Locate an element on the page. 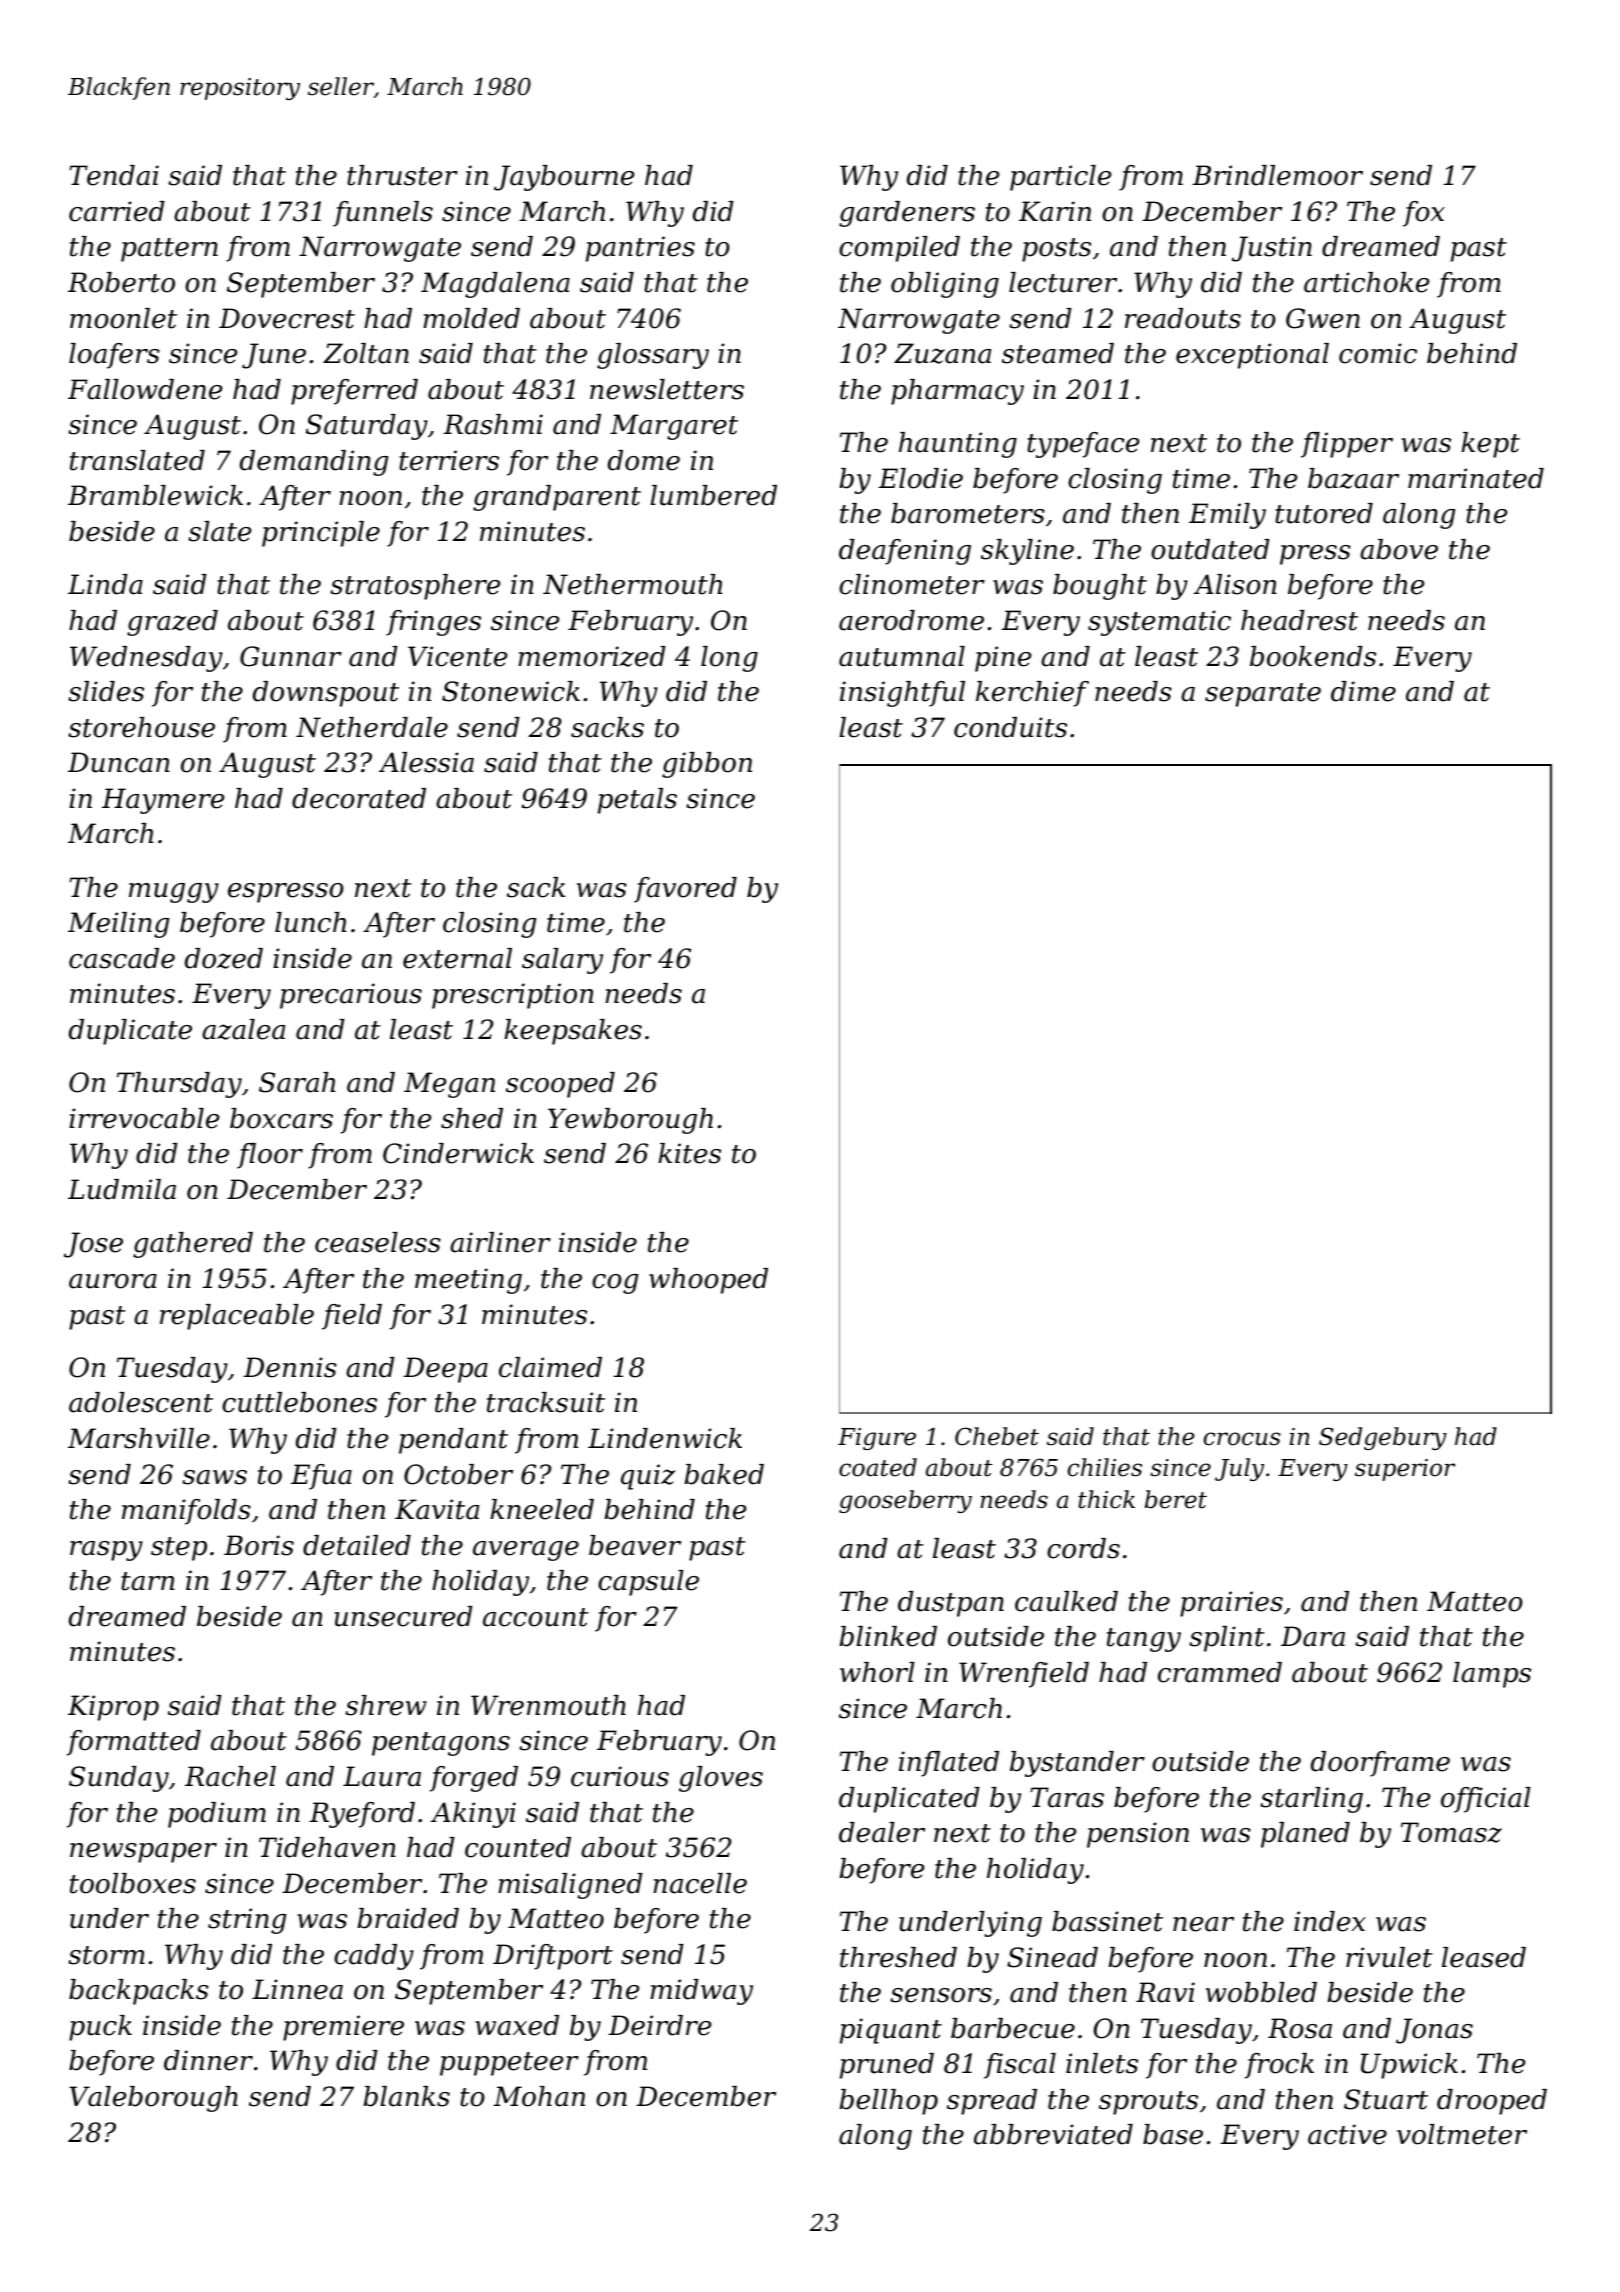 This page has width=1620, height=2292. Mohan is located at coordinates (539, 2096).
